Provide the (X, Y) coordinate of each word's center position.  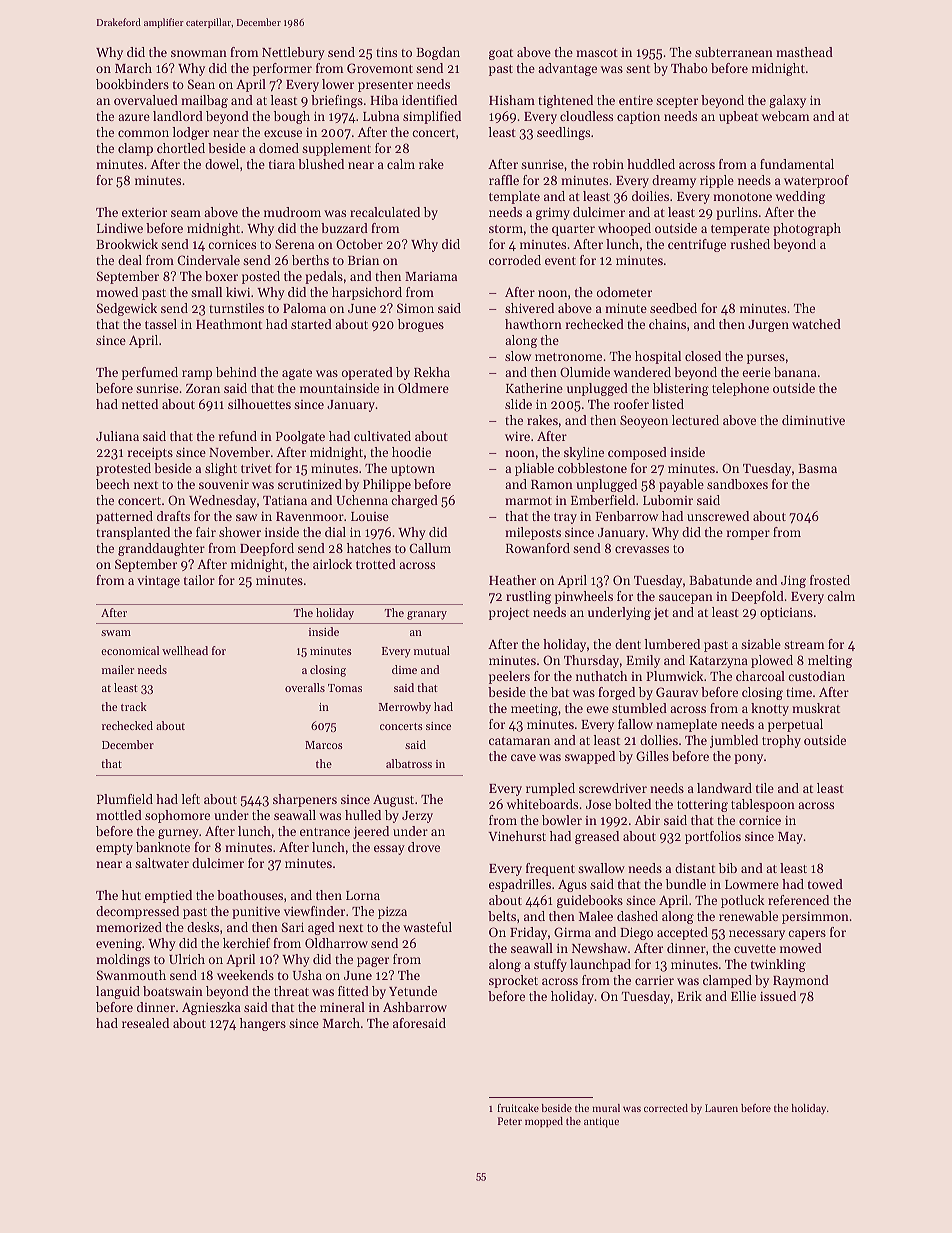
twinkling (778, 965)
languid (118, 992)
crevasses (642, 549)
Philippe (387, 485)
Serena (294, 244)
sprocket (513, 981)
